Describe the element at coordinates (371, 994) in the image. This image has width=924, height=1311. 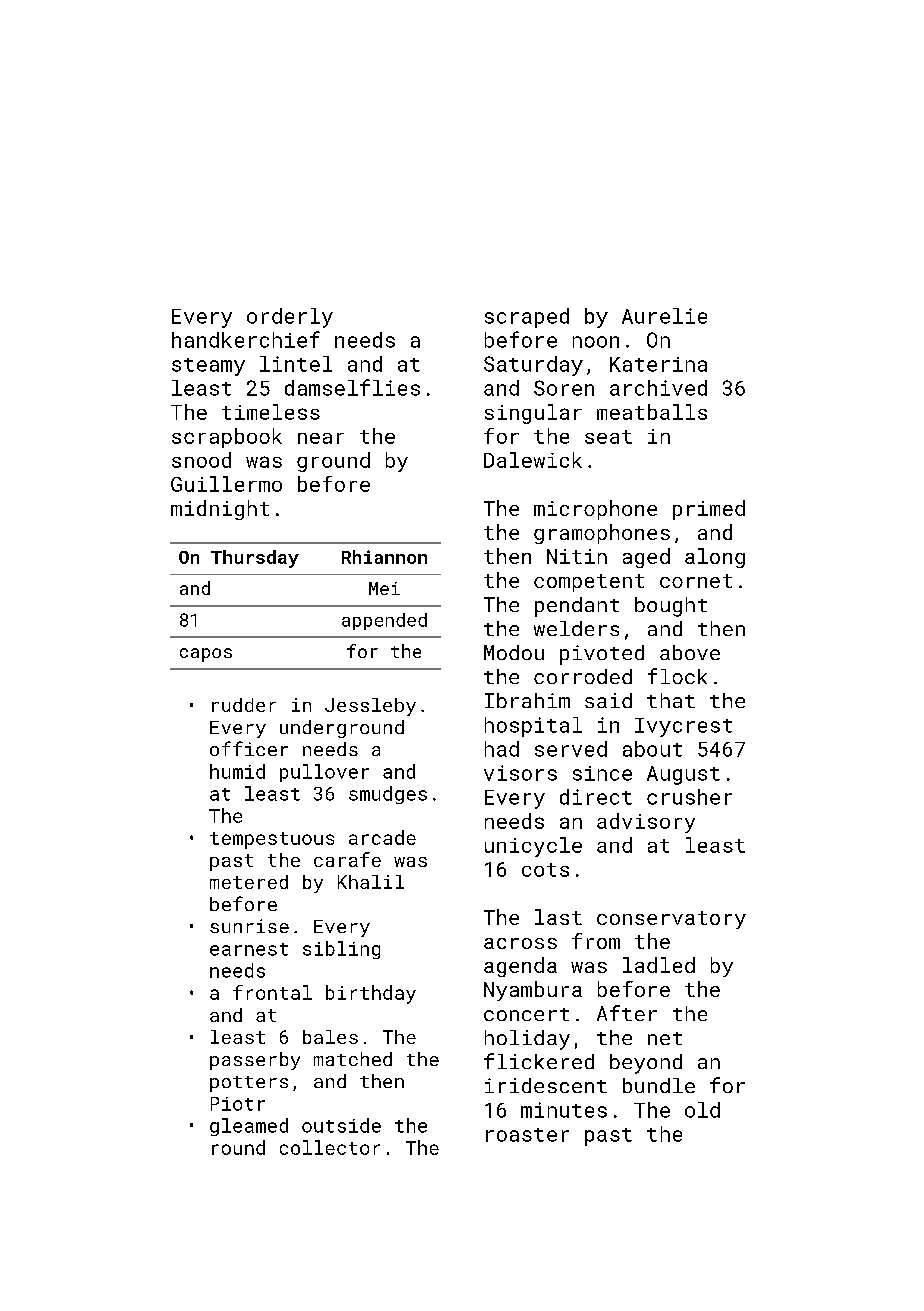
I see `birthday` at that location.
